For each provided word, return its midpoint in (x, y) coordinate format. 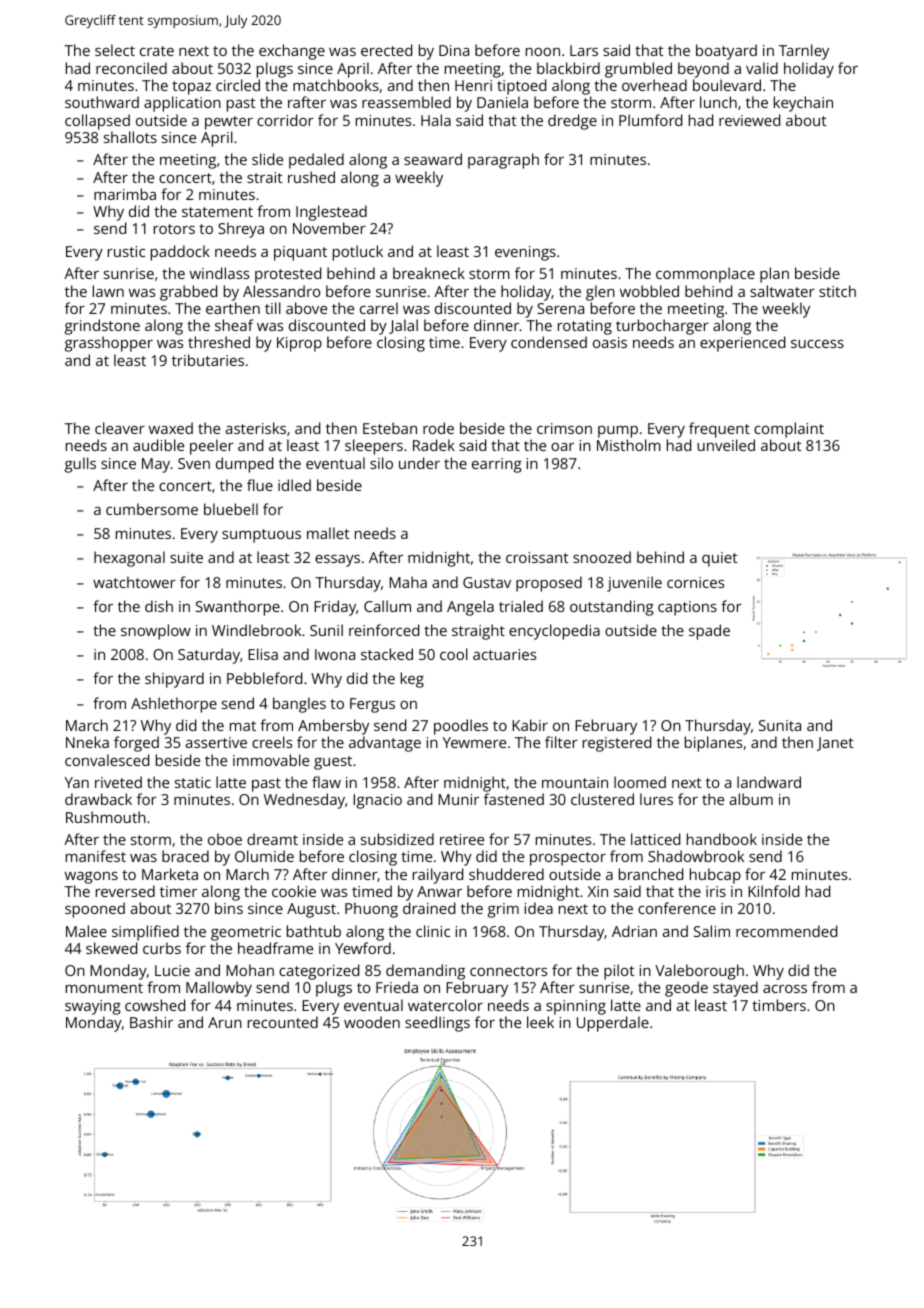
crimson (564, 428)
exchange (292, 52)
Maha (408, 582)
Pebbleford (264, 678)
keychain (803, 104)
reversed (125, 891)
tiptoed (521, 87)
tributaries (208, 360)
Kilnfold (773, 891)
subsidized (397, 839)
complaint (789, 430)
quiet (720, 559)
